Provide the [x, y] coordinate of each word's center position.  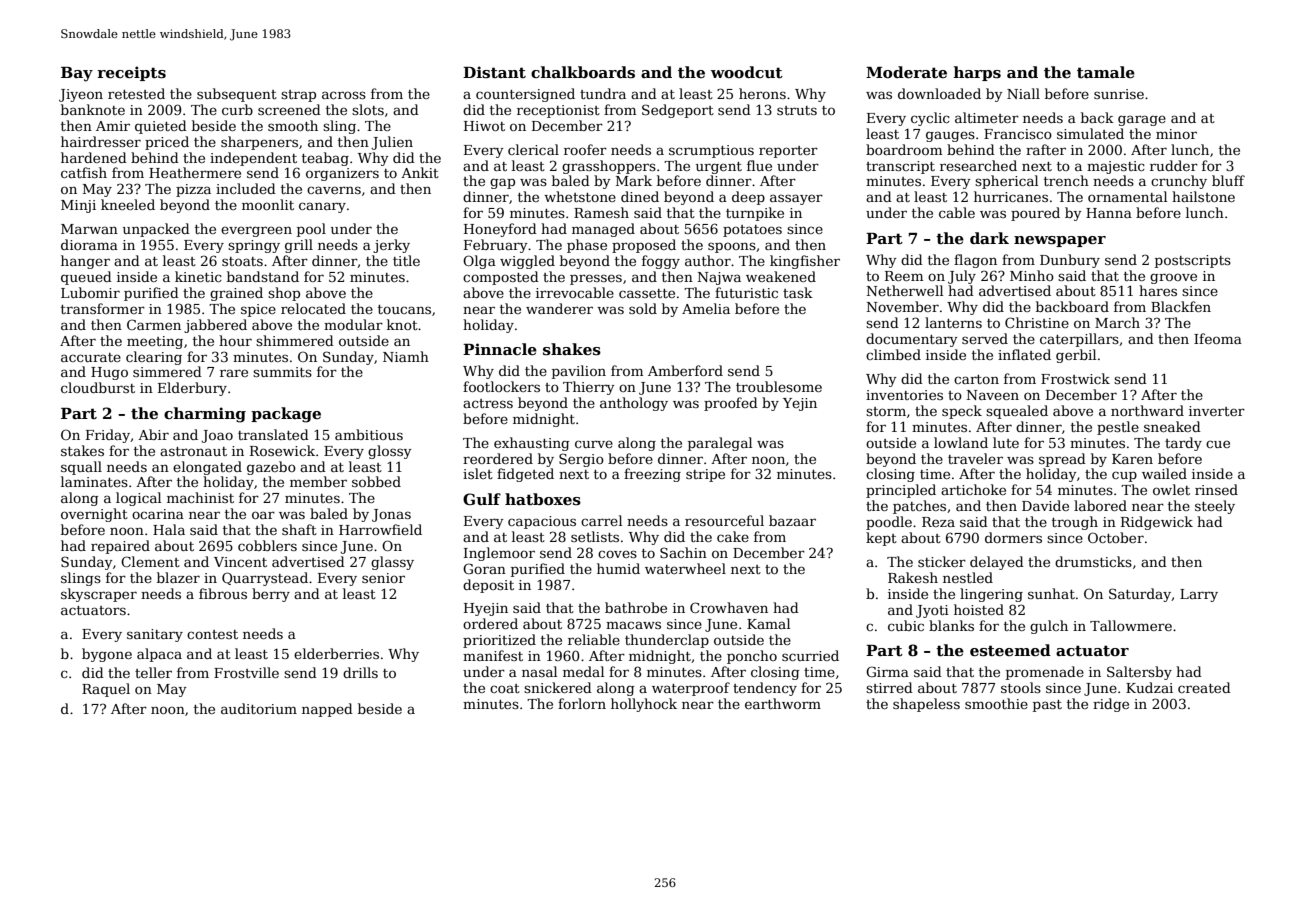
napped [327, 710]
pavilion [579, 372]
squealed [1017, 412]
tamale [1106, 72]
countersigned [525, 95]
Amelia [706, 308]
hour [235, 340]
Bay [77, 74]
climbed [893, 354]
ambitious [369, 434]
